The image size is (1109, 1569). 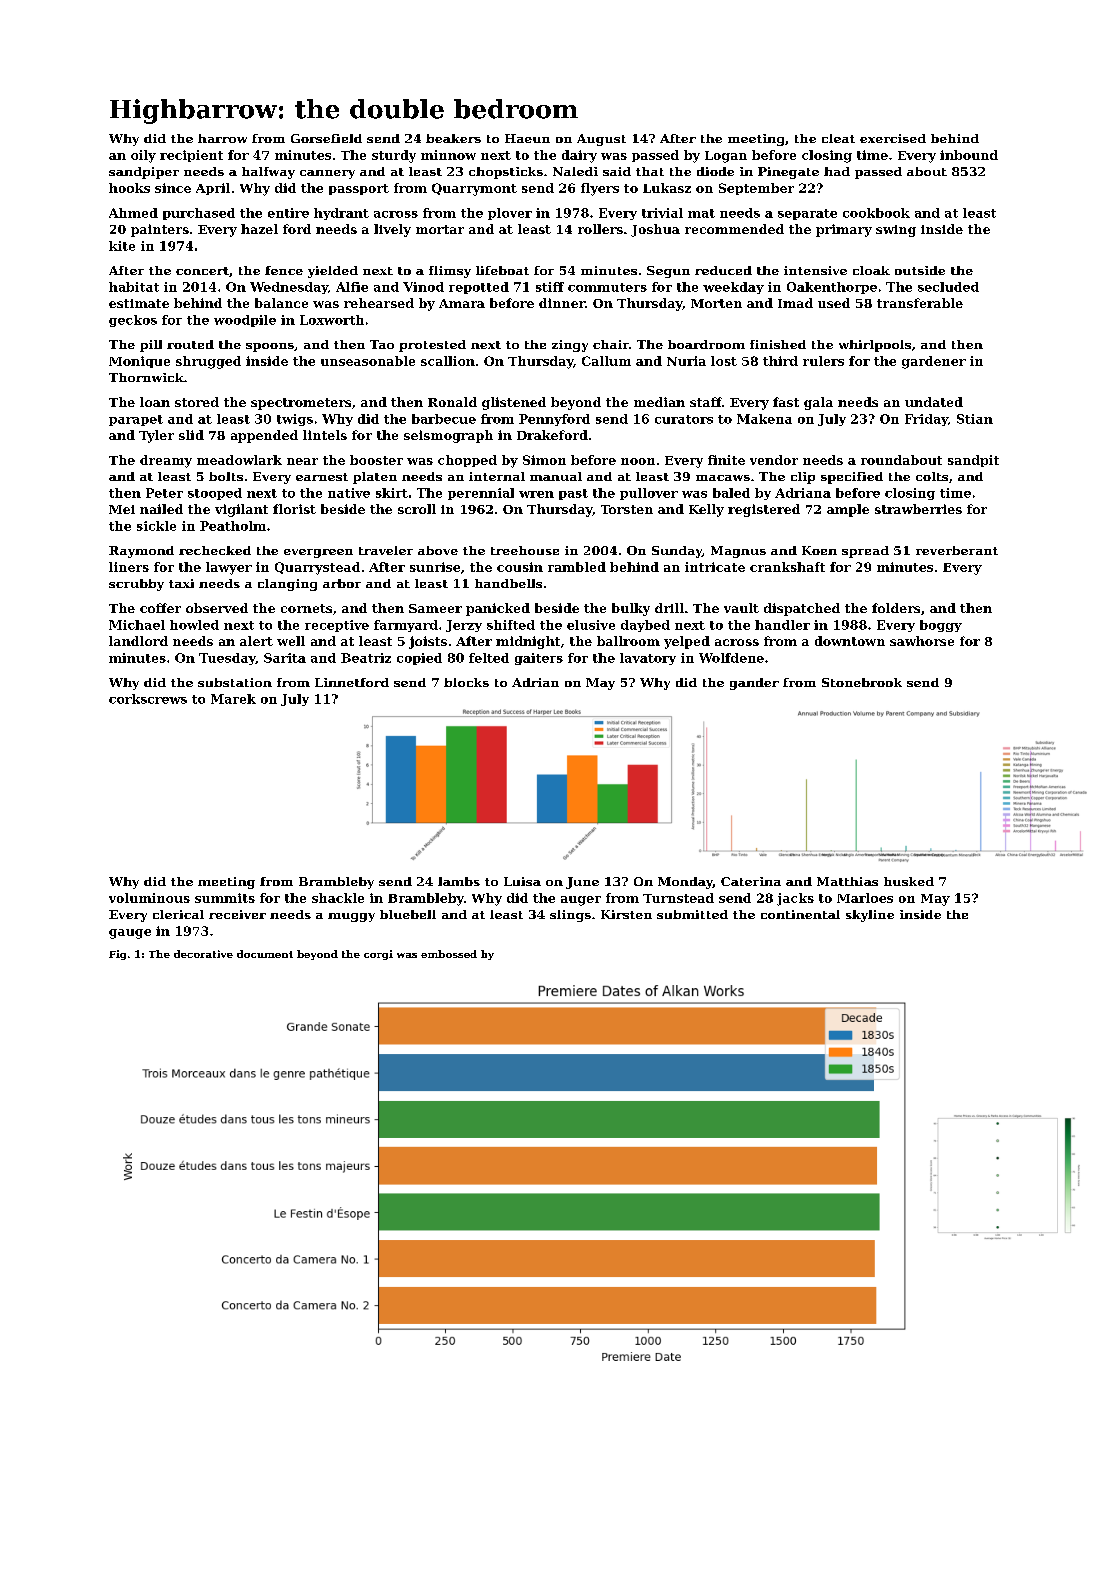 I want to click on harrow, so click(x=222, y=138).
